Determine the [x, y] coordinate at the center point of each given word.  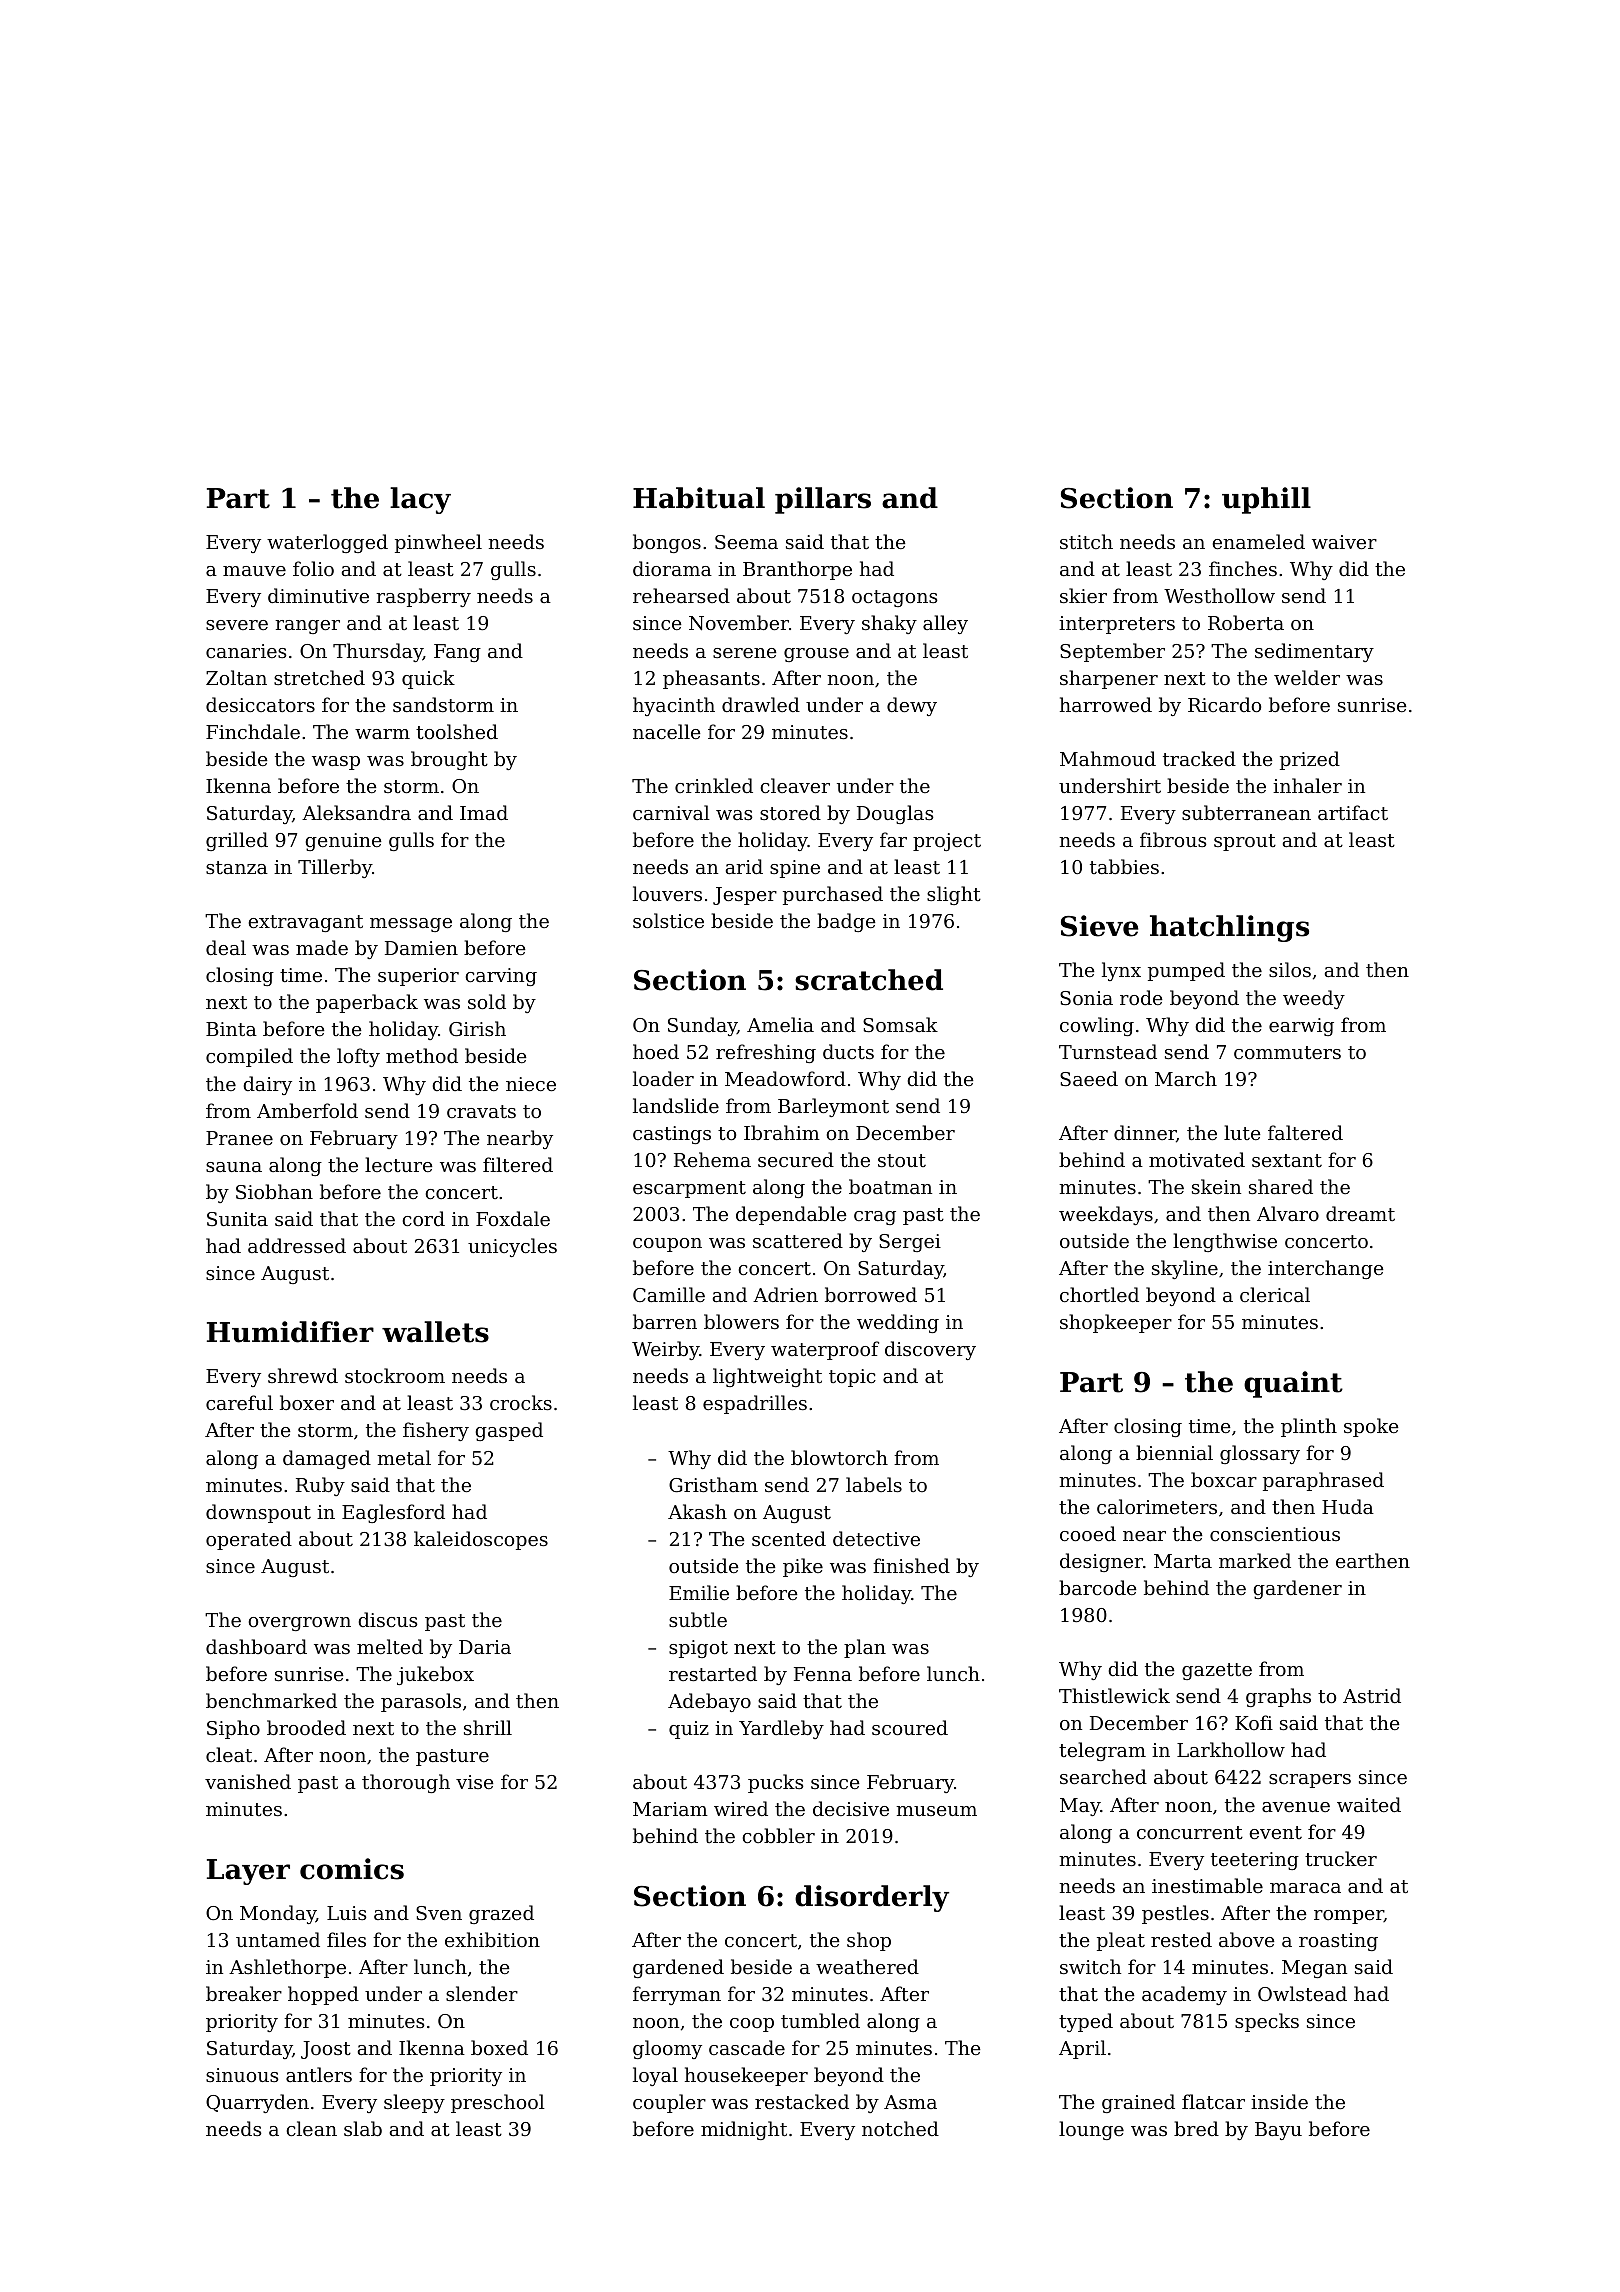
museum [936, 1811]
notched [900, 2128]
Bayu [1278, 2131]
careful [239, 1402]
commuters [1287, 1052]
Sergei [910, 1243]
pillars [823, 500]
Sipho [233, 1729]
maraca [1305, 1888]
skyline [1185, 1269]
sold [487, 1001]
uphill [1266, 500]
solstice [668, 920]
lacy [420, 500]
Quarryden [257, 2103]
